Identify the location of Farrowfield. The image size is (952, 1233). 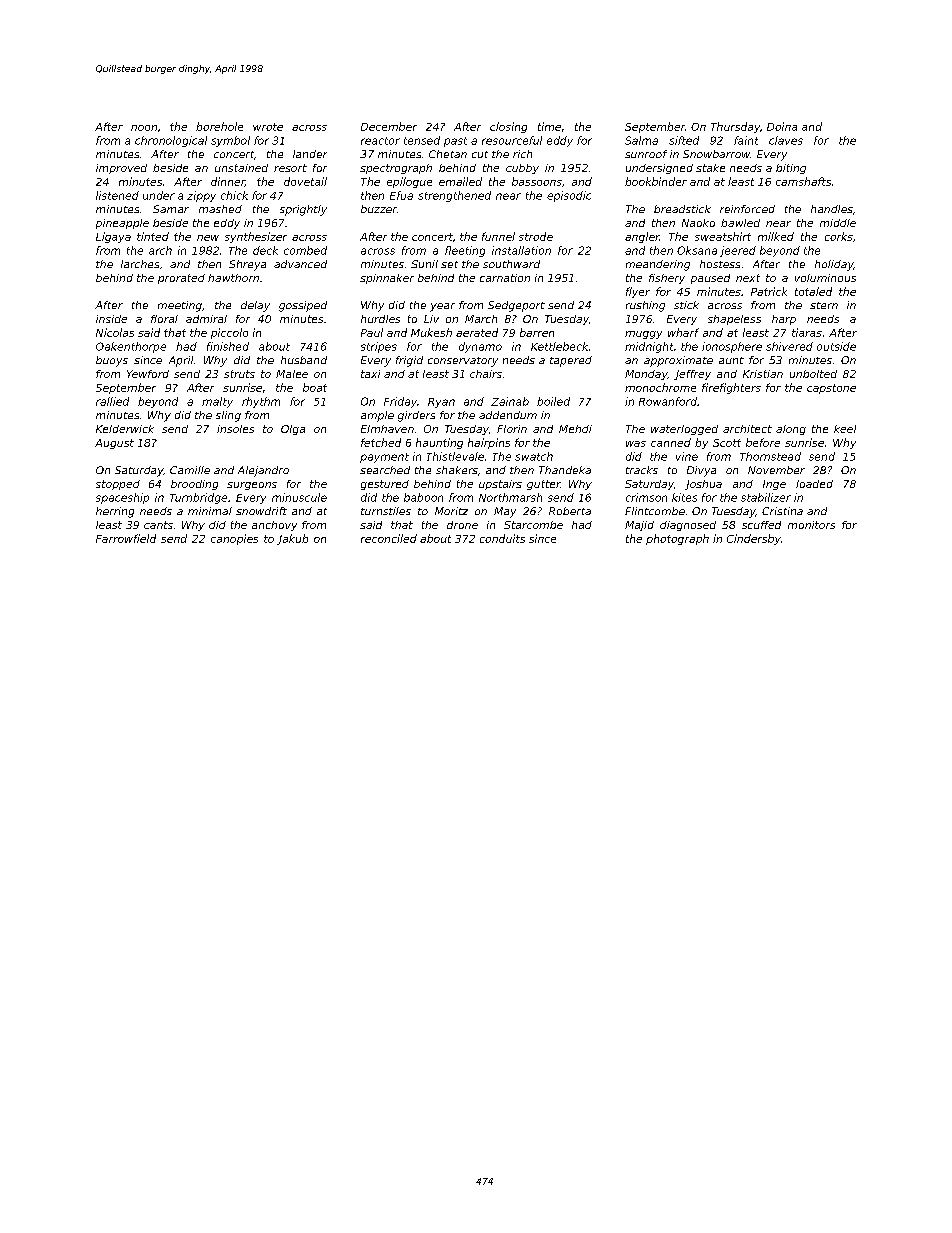
(126, 538).
